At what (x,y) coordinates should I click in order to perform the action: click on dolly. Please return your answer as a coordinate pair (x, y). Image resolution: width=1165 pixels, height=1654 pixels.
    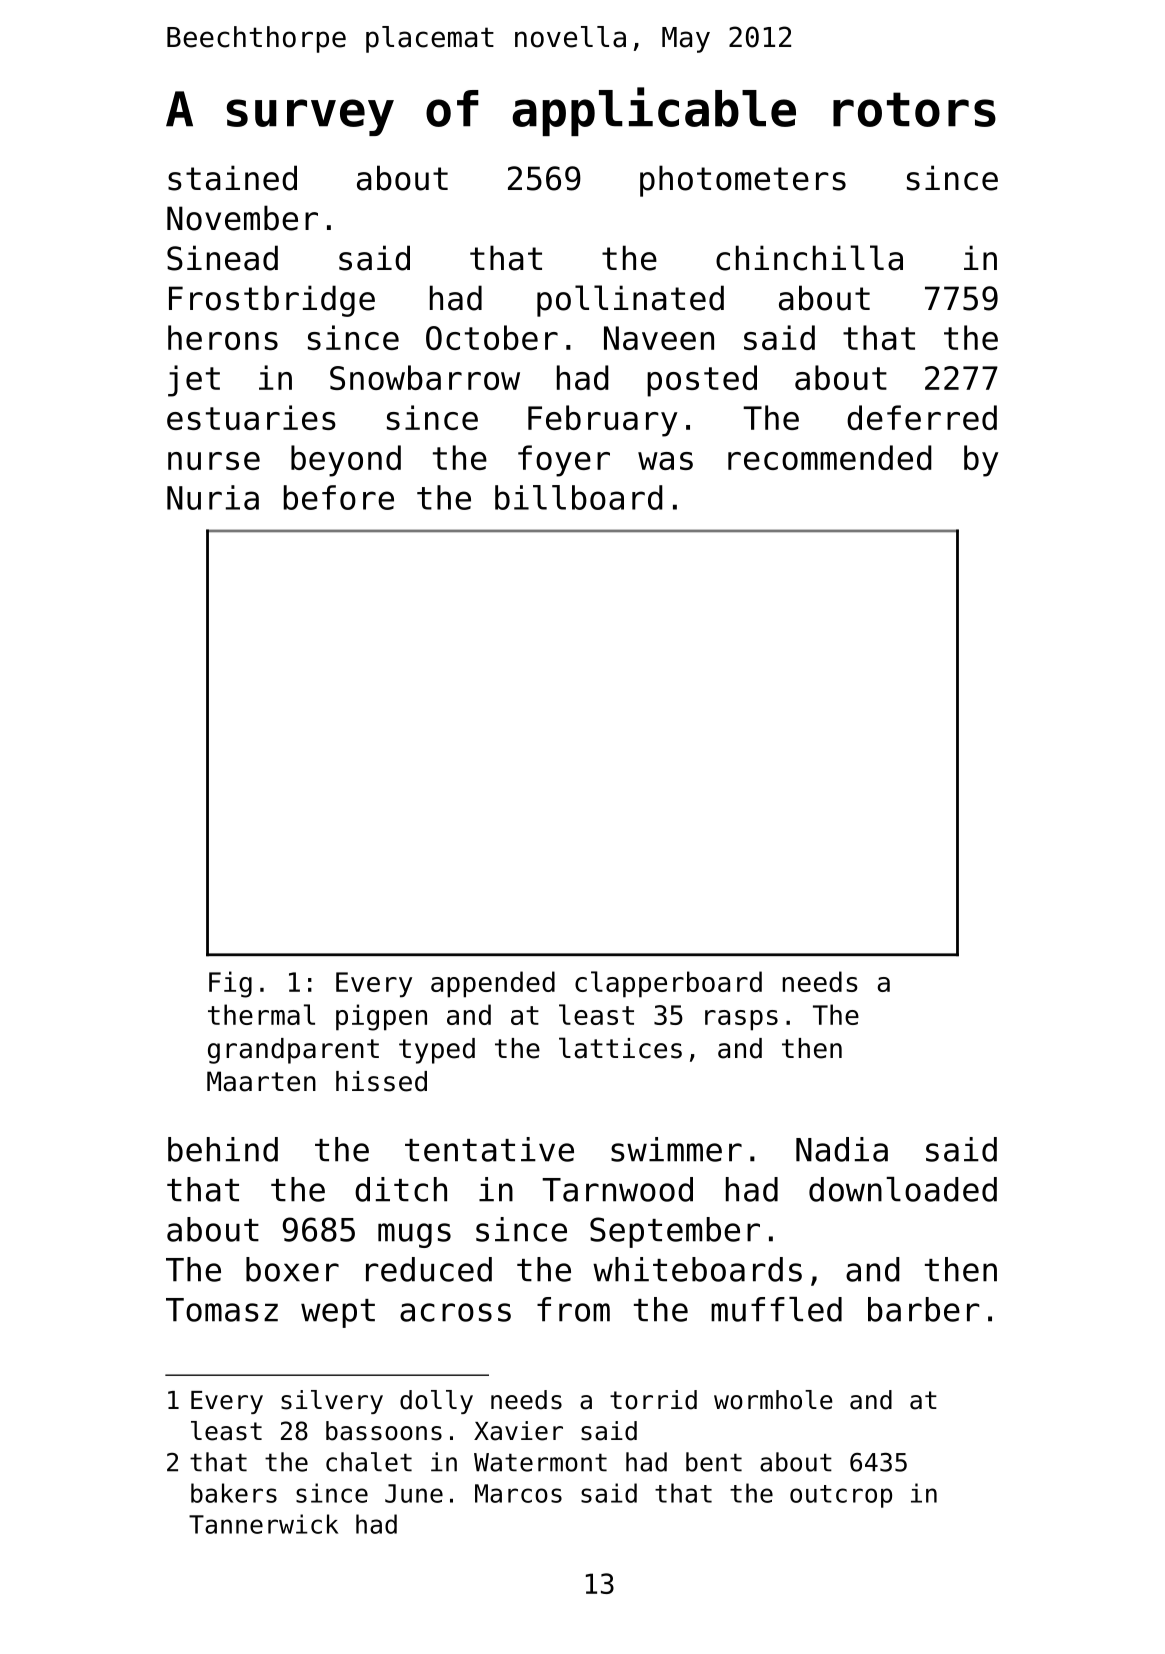
    Looking at the image, I should click on (436, 1402).
